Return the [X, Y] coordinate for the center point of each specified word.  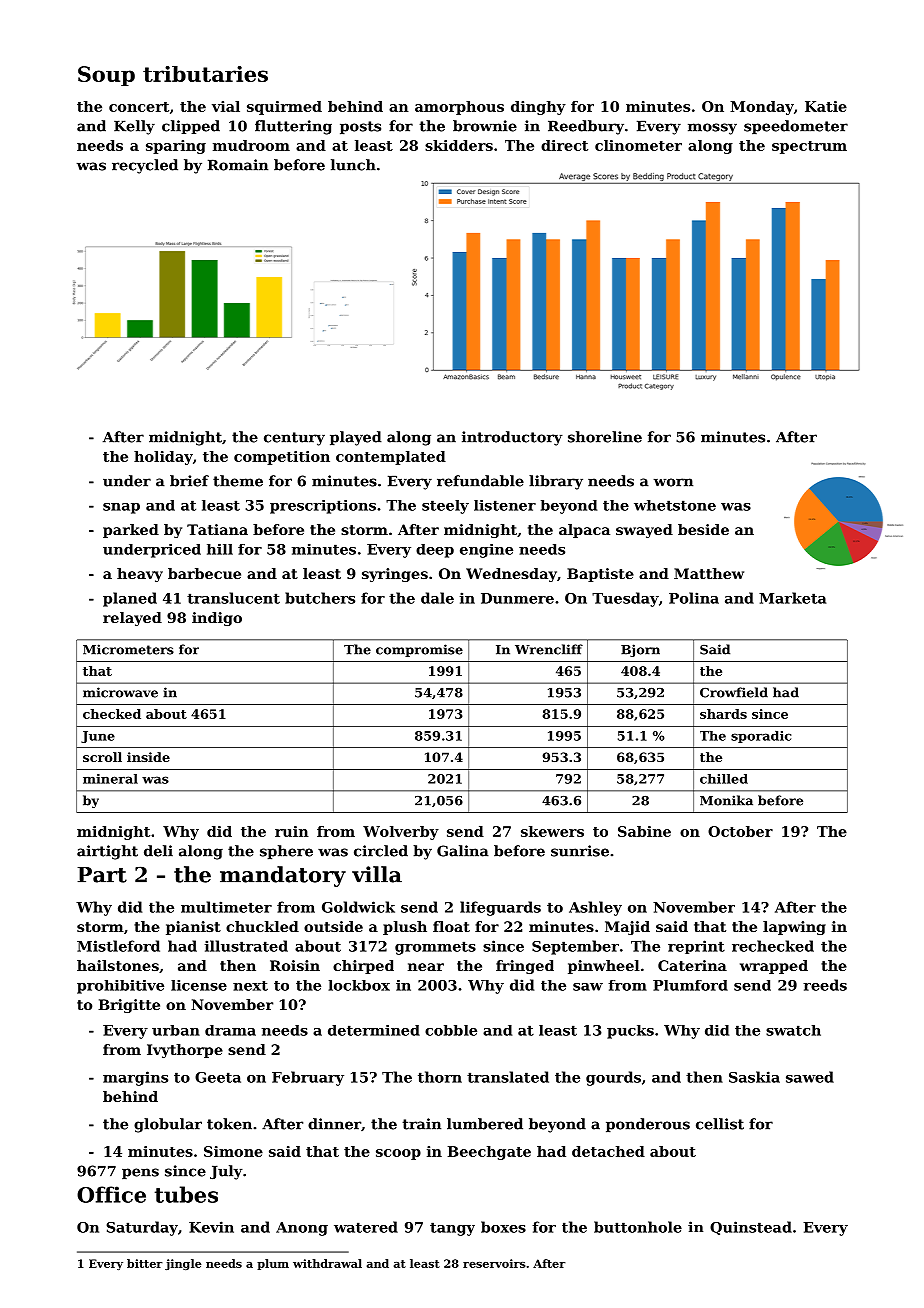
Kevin [211, 1227]
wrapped [774, 967]
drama [230, 1030]
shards [723, 714]
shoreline [605, 437]
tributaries [205, 74]
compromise [419, 650]
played [356, 438]
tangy [452, 1229]
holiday [163, 458]
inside [148, 757]
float [451, 926]
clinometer [638, 145]
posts [360, 127]
